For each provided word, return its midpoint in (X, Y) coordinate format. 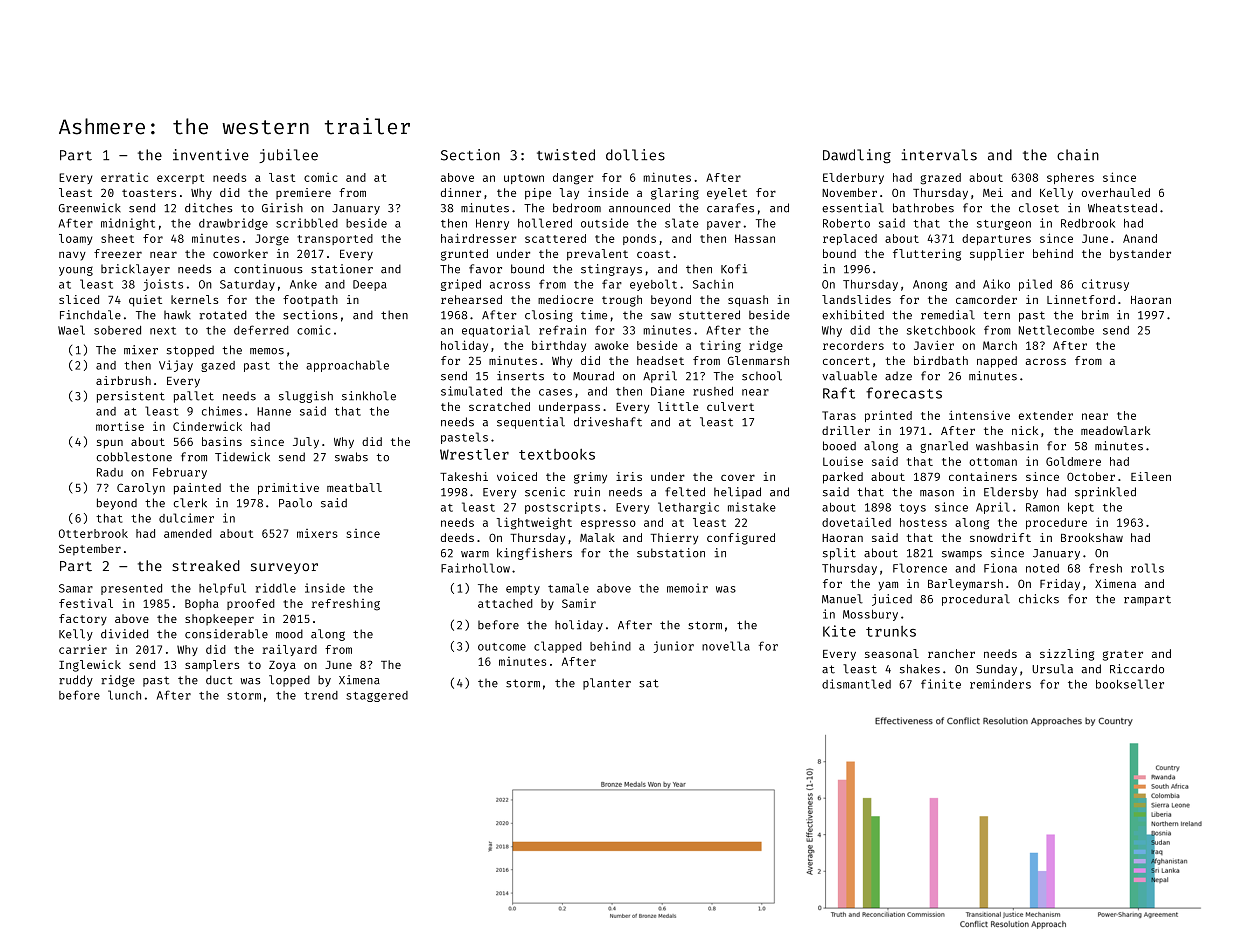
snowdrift (1000, 537)
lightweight (534, 523)
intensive (979, 415)
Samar (76, 588)
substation (671, 553)
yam (888, 586)
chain (1078, 155)
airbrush (123, 380)
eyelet (727, 194)
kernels (194, 299)
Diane (667, 391)
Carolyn (141, 489)
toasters (149, 193)
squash (748, 301)
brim (1095, 315)
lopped (289, 681)
